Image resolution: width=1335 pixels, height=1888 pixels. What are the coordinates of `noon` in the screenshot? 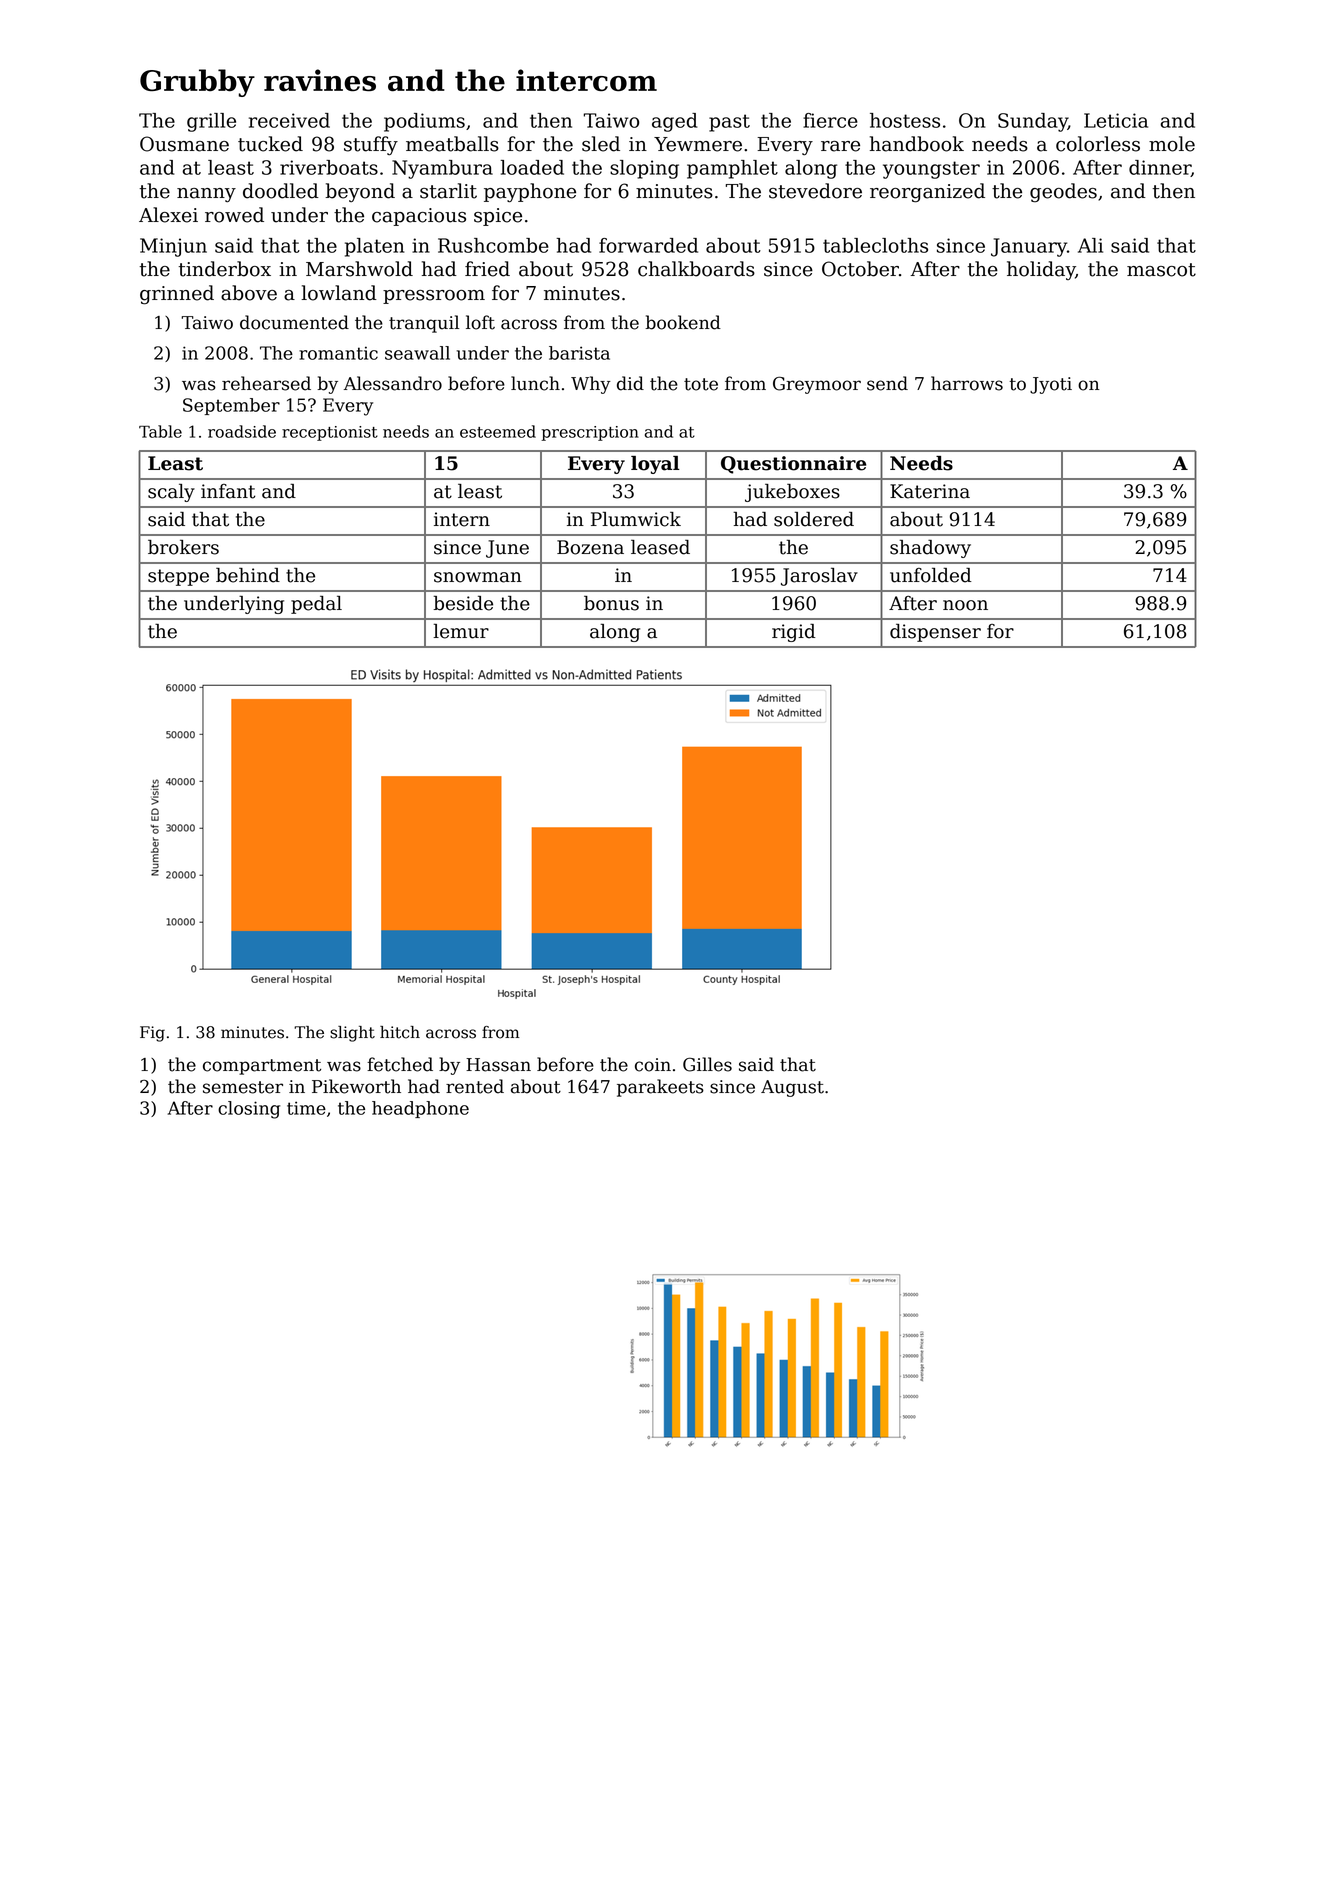 It's located at (965, 605).
